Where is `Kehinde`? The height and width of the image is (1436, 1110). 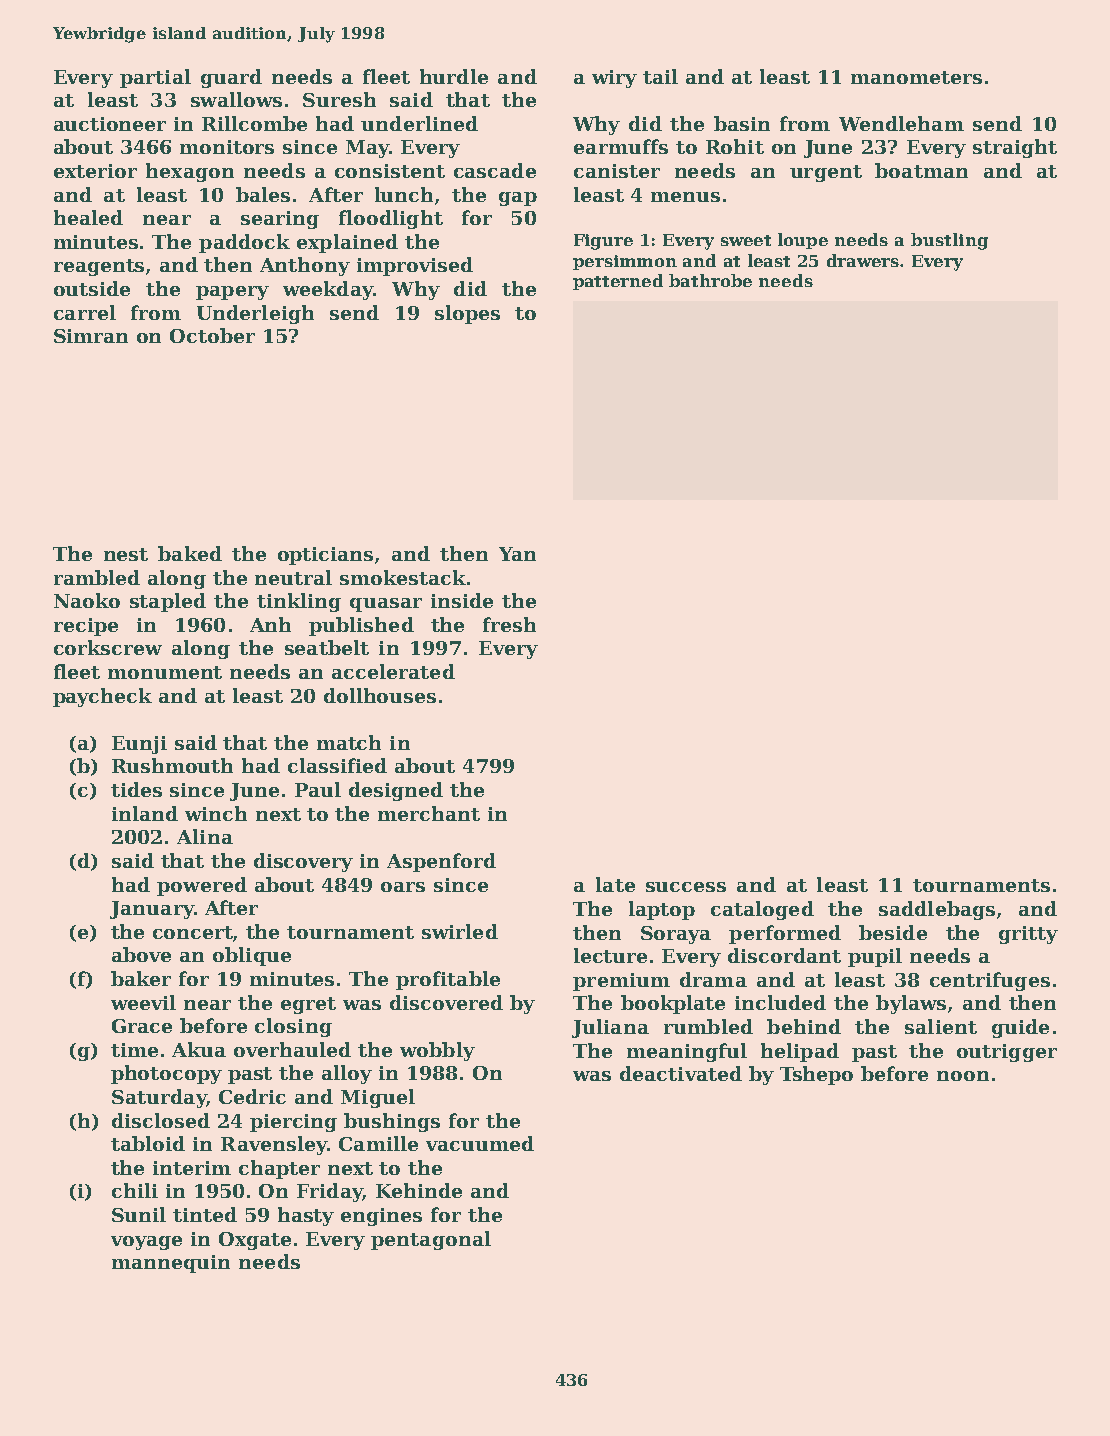
Kehinde is located at coordinates (419, 1190).
